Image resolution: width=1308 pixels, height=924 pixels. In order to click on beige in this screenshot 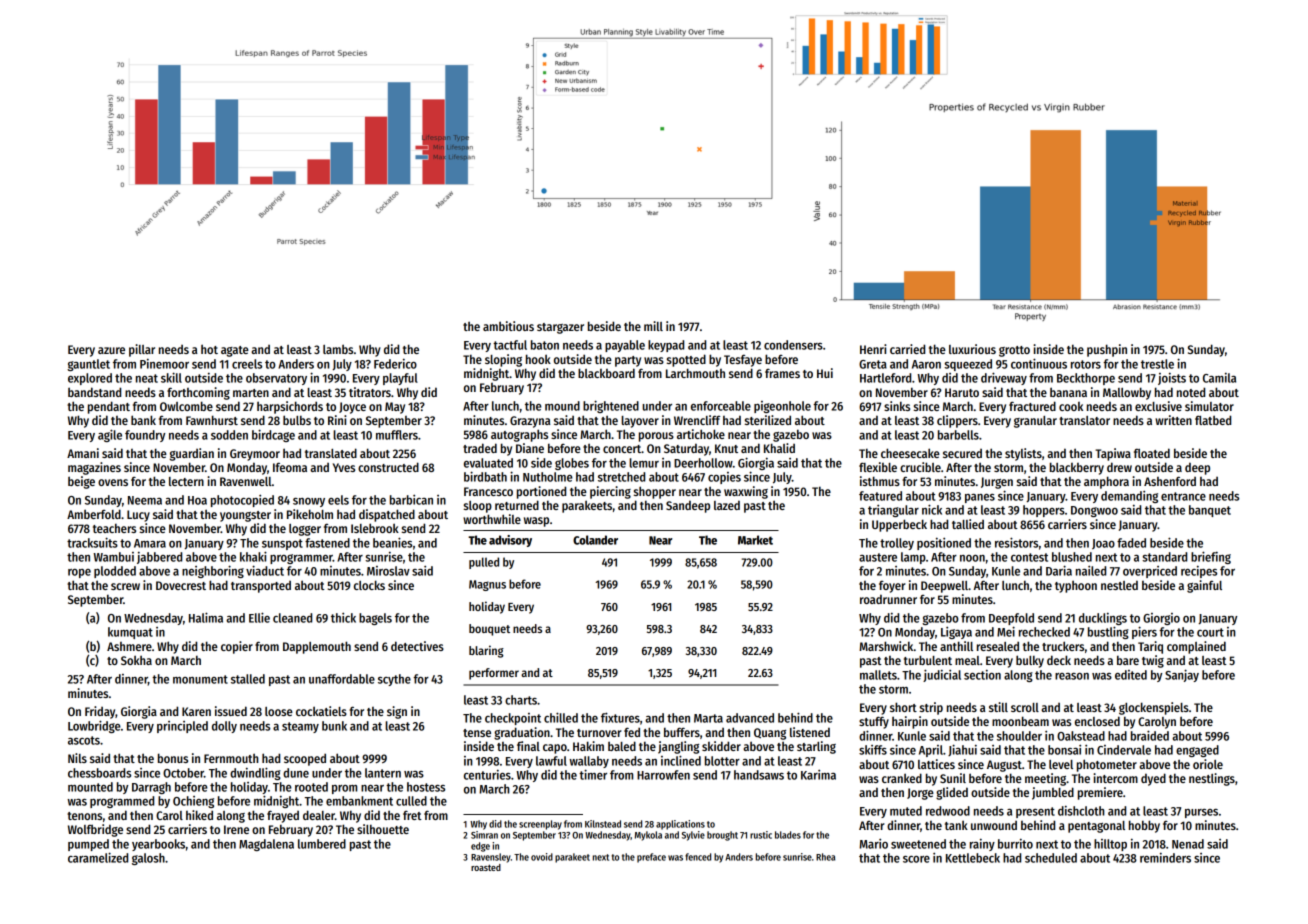, I will do `click(81, 482)`.
